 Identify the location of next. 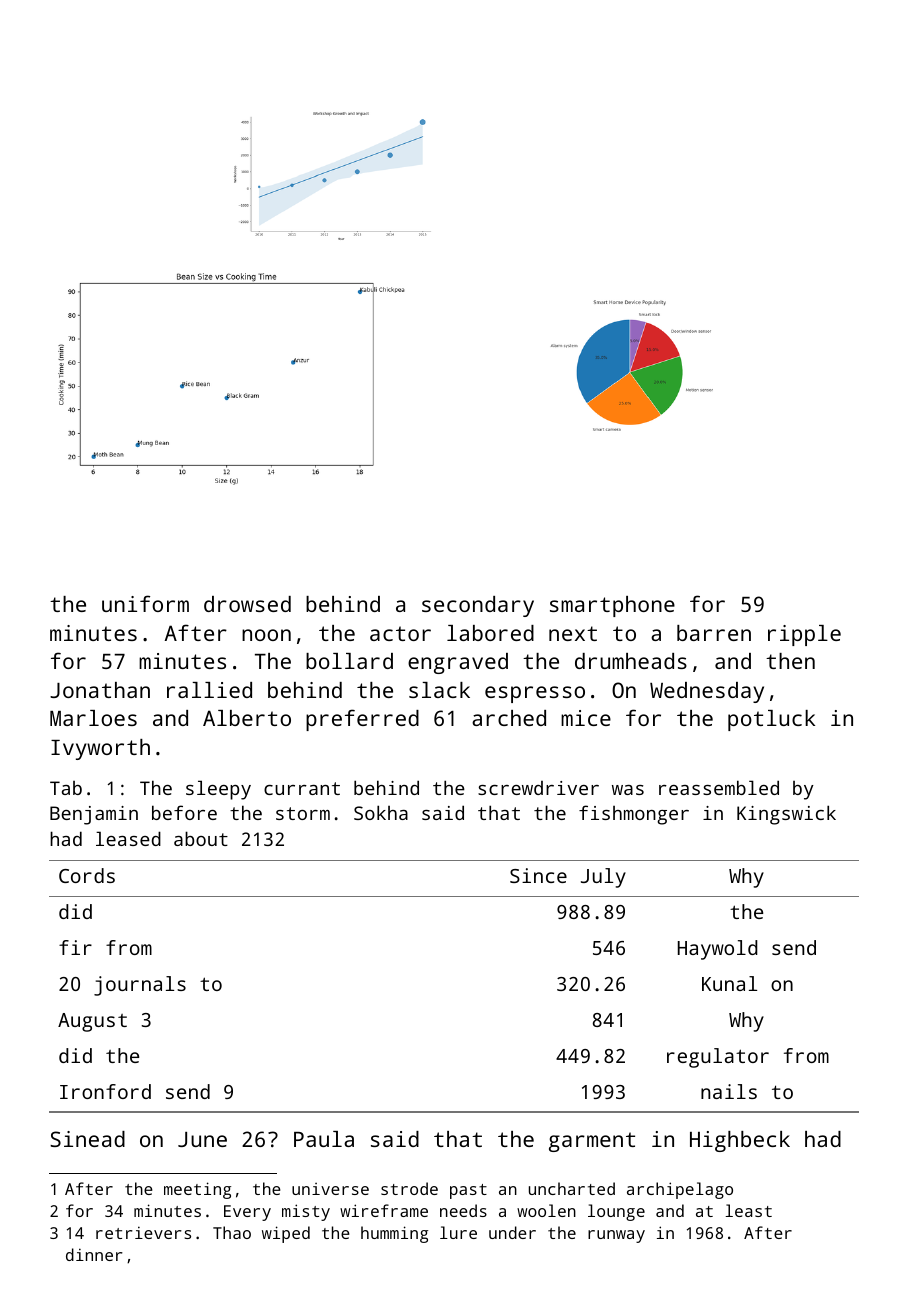
(573, 633).
